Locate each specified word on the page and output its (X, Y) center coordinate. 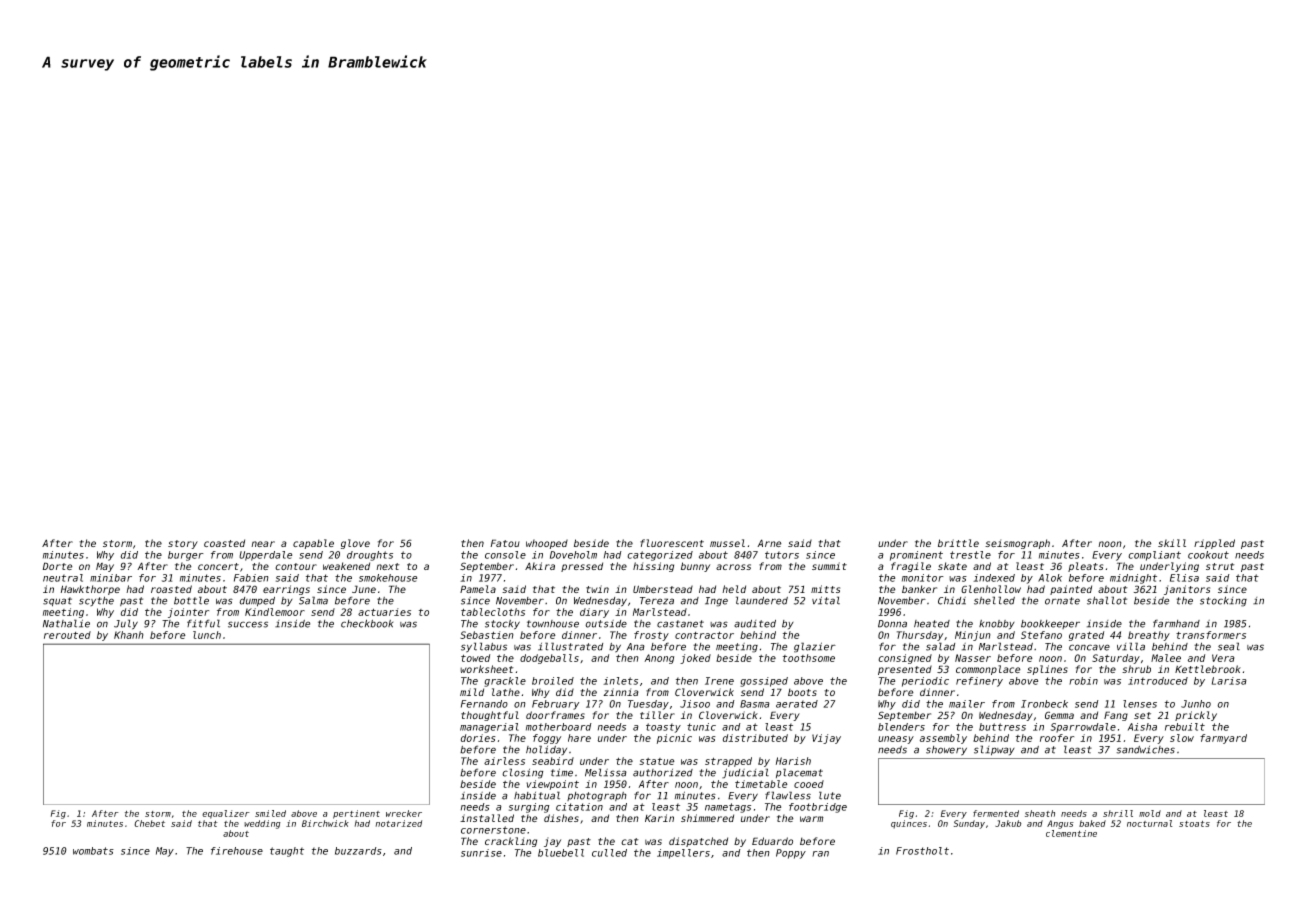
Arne (769, 543)
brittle (958, 543)
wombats (93, 851)
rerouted (67, 635)
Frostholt (922, 851)
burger (186, 556)
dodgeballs (549, 659)
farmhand (1176, 623)
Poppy (791, 854)
